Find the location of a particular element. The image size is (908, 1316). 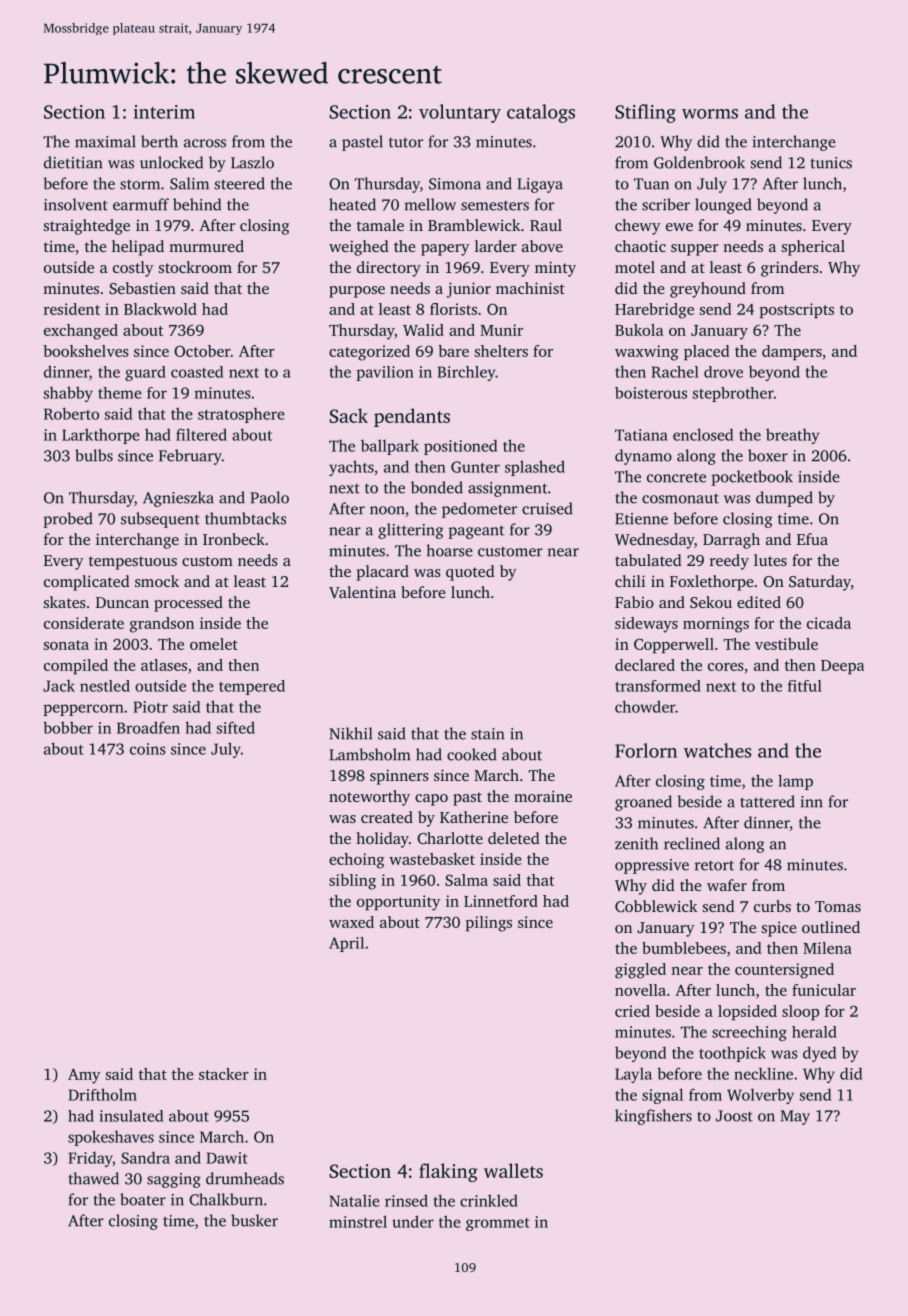

retort is located at coordinates (714, 865).
